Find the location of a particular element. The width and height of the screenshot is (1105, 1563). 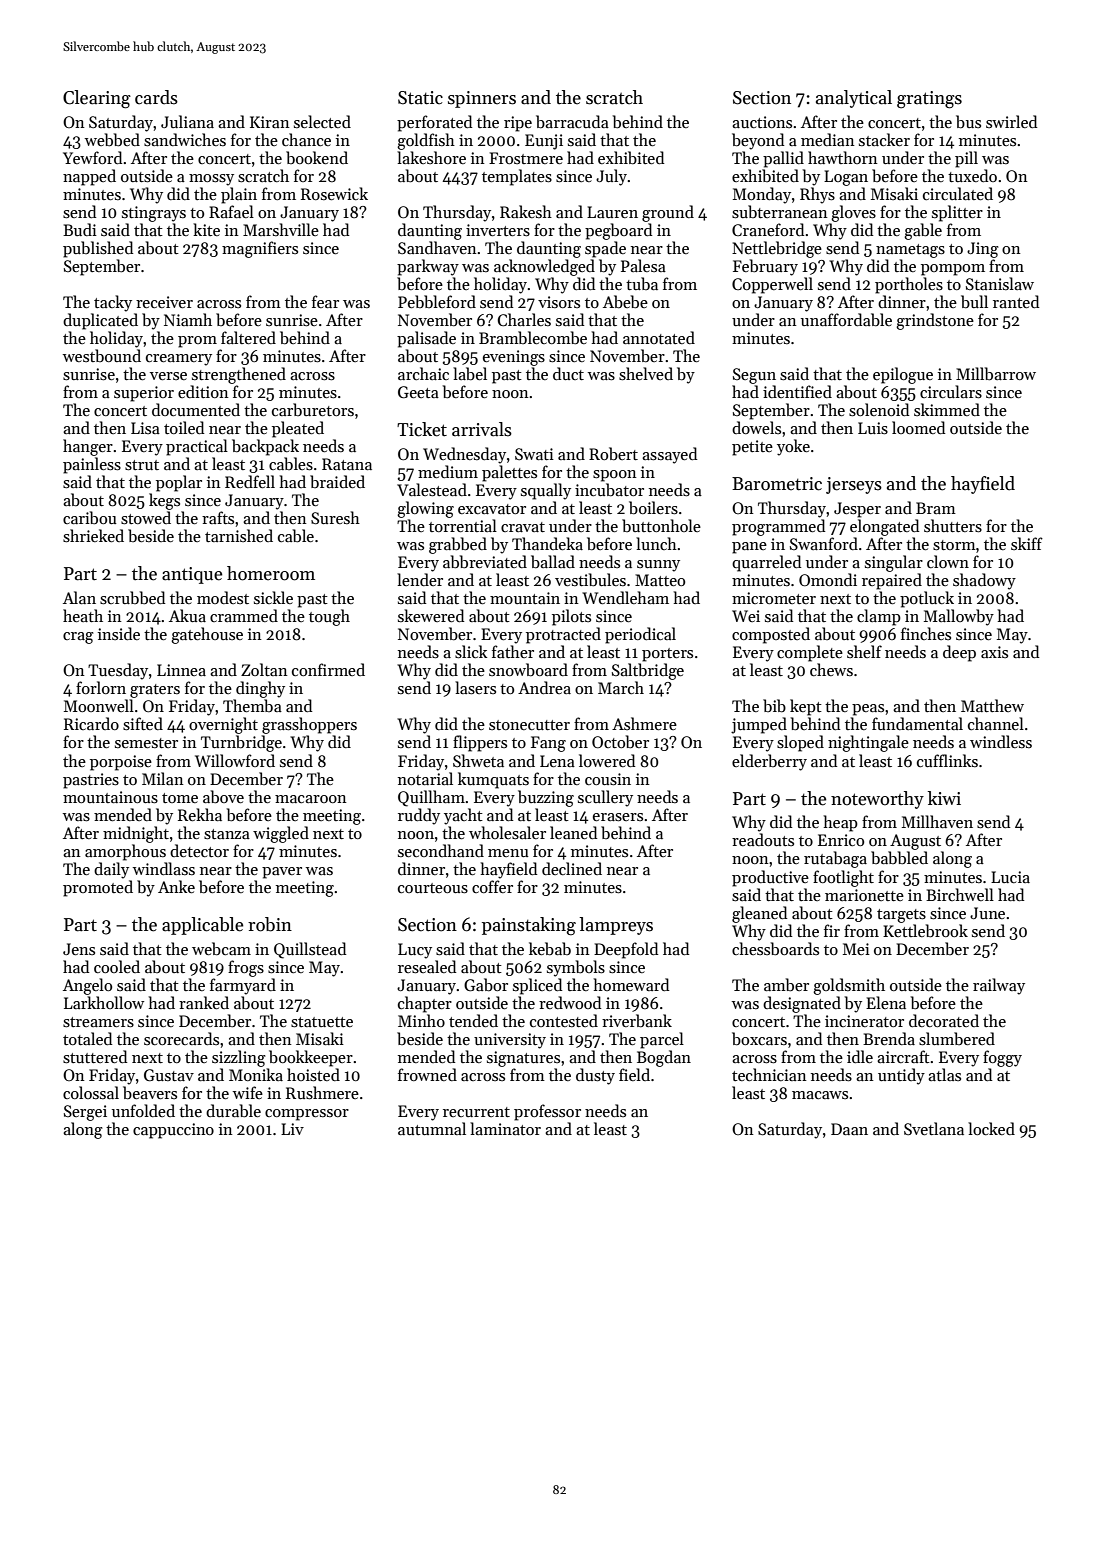

excavator is located at coordinates (492, 509).
